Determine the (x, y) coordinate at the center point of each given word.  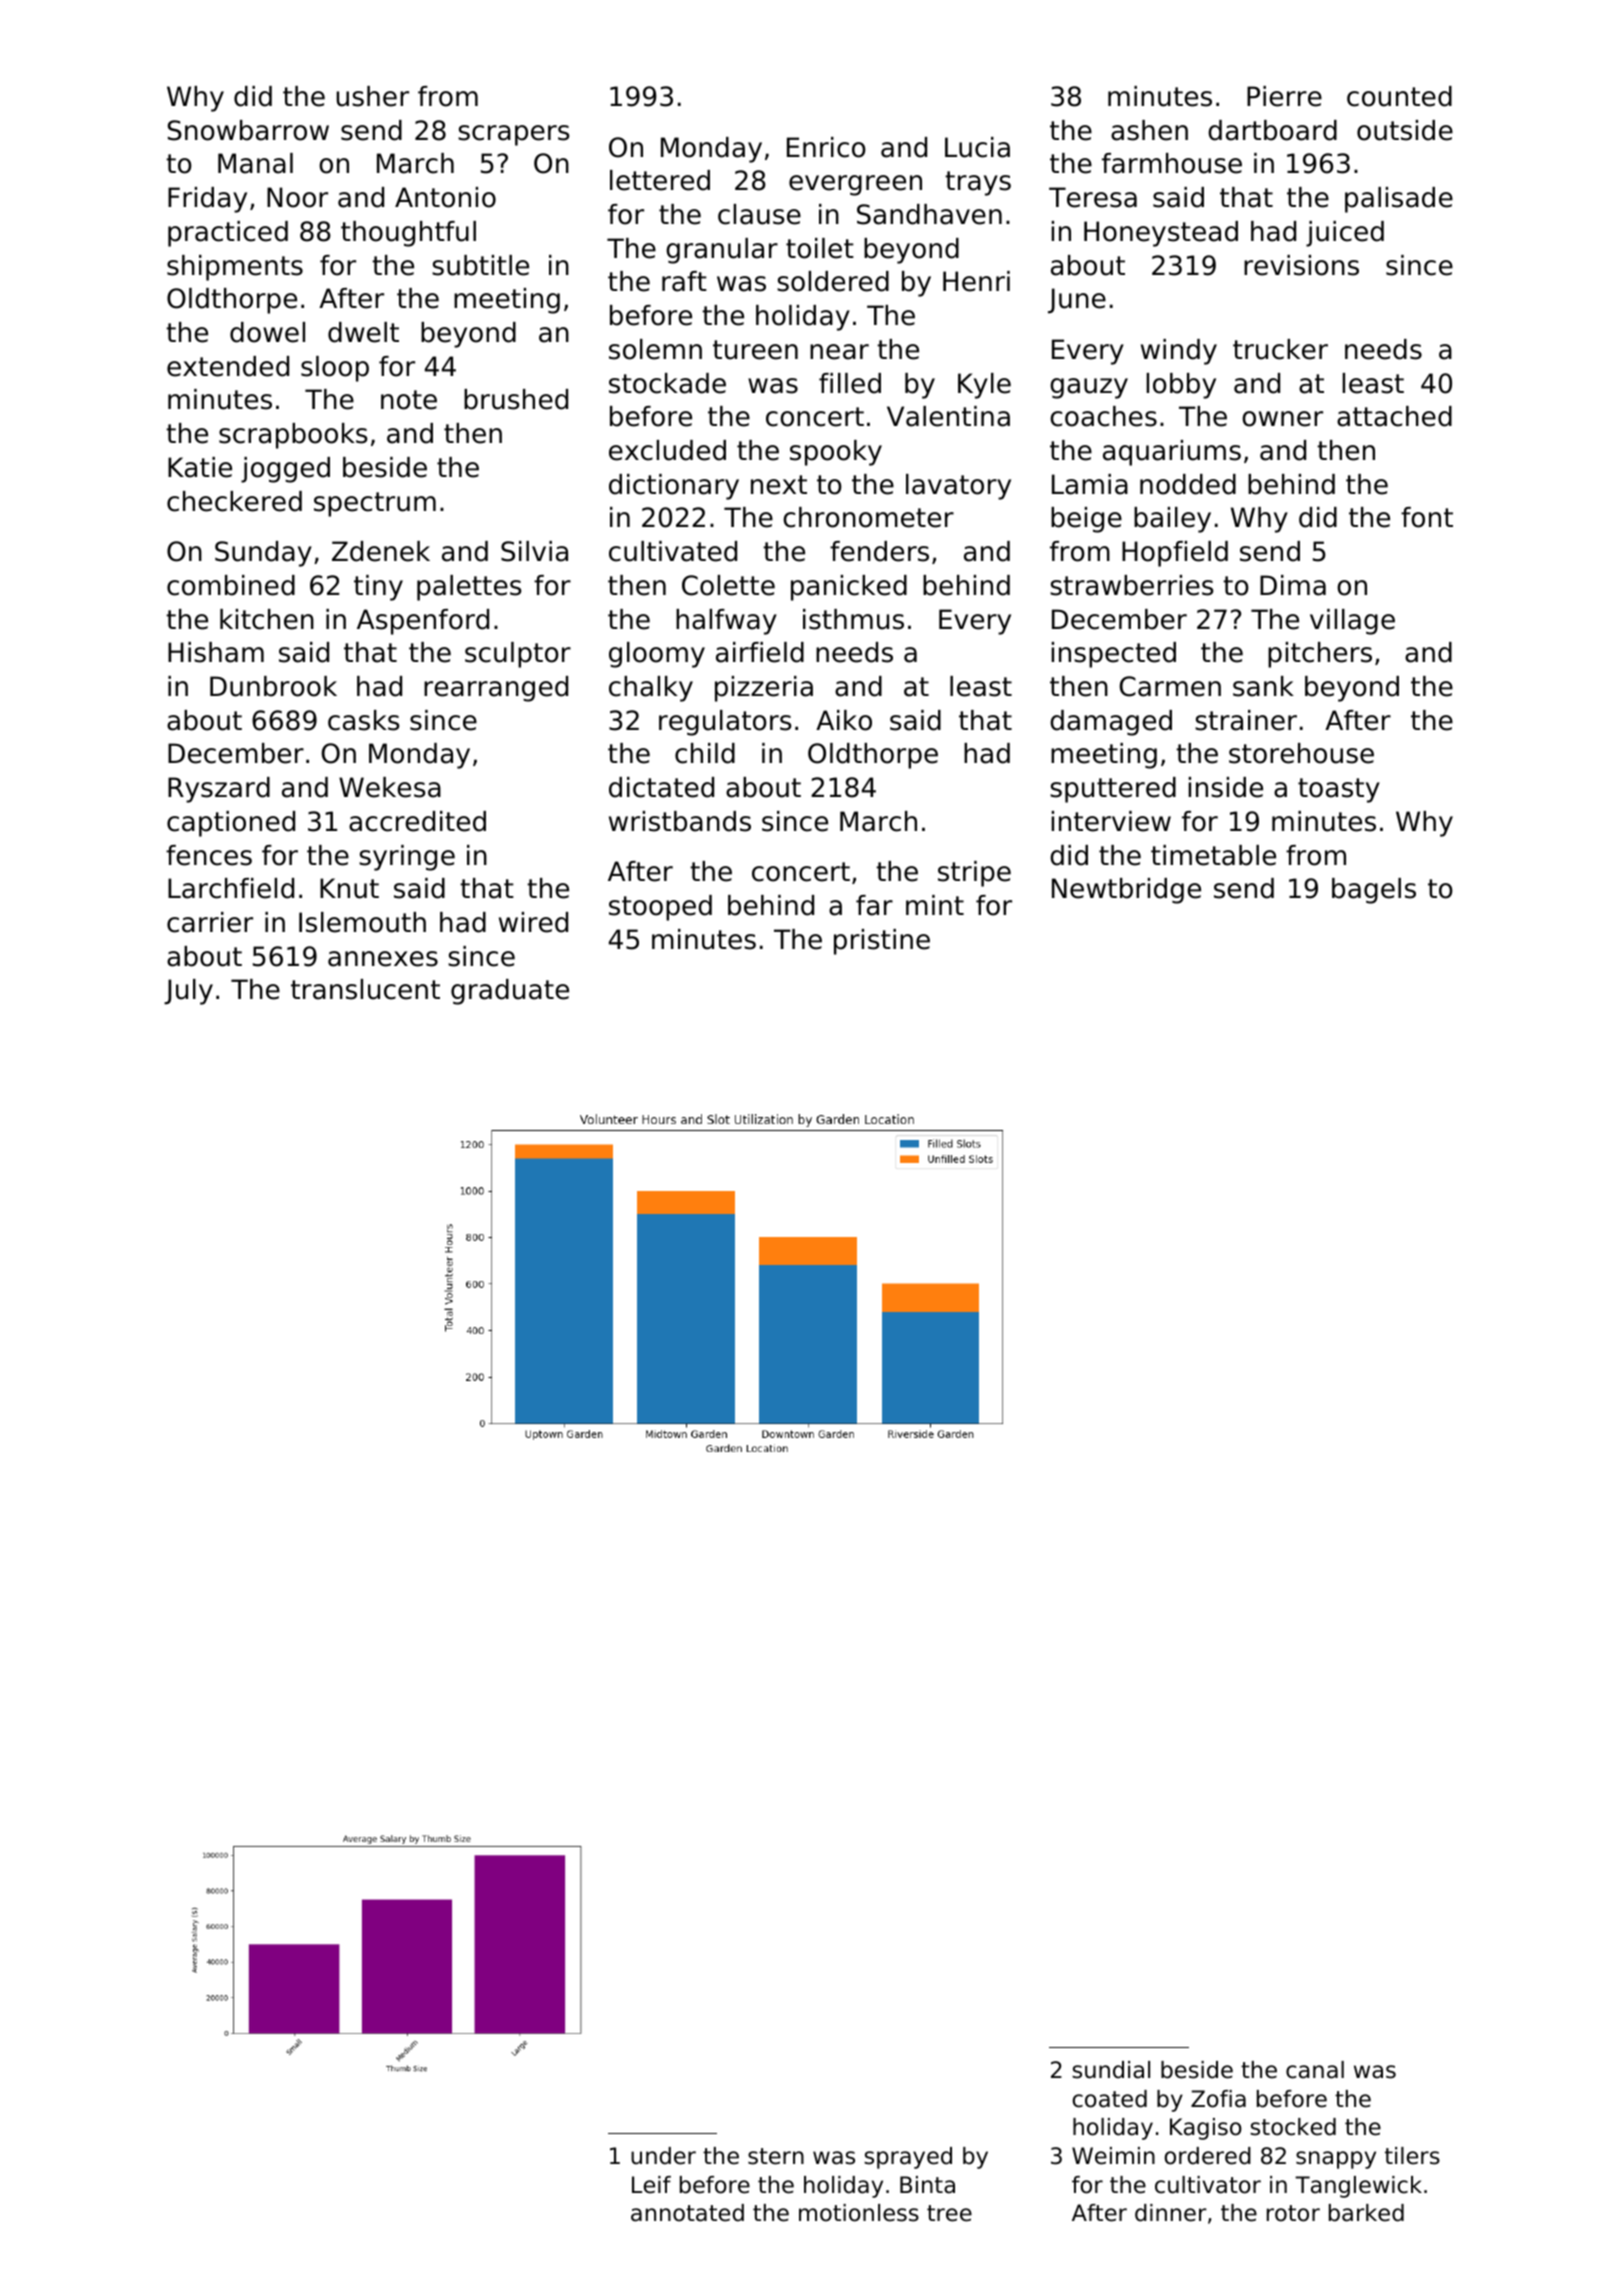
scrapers (513, 135)
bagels (1374, 891)
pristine (882, 942)
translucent (365, 989)
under (663, 2156)
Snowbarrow (248, 130)
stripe (974, 874)
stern (776, 2156)
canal (1315, 2070)
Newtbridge (1126, 891)
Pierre (1284, 96)
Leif (651, 2185)
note (409, 400)
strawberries (1131, 585)
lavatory (958, 487)
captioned (231, 824)
